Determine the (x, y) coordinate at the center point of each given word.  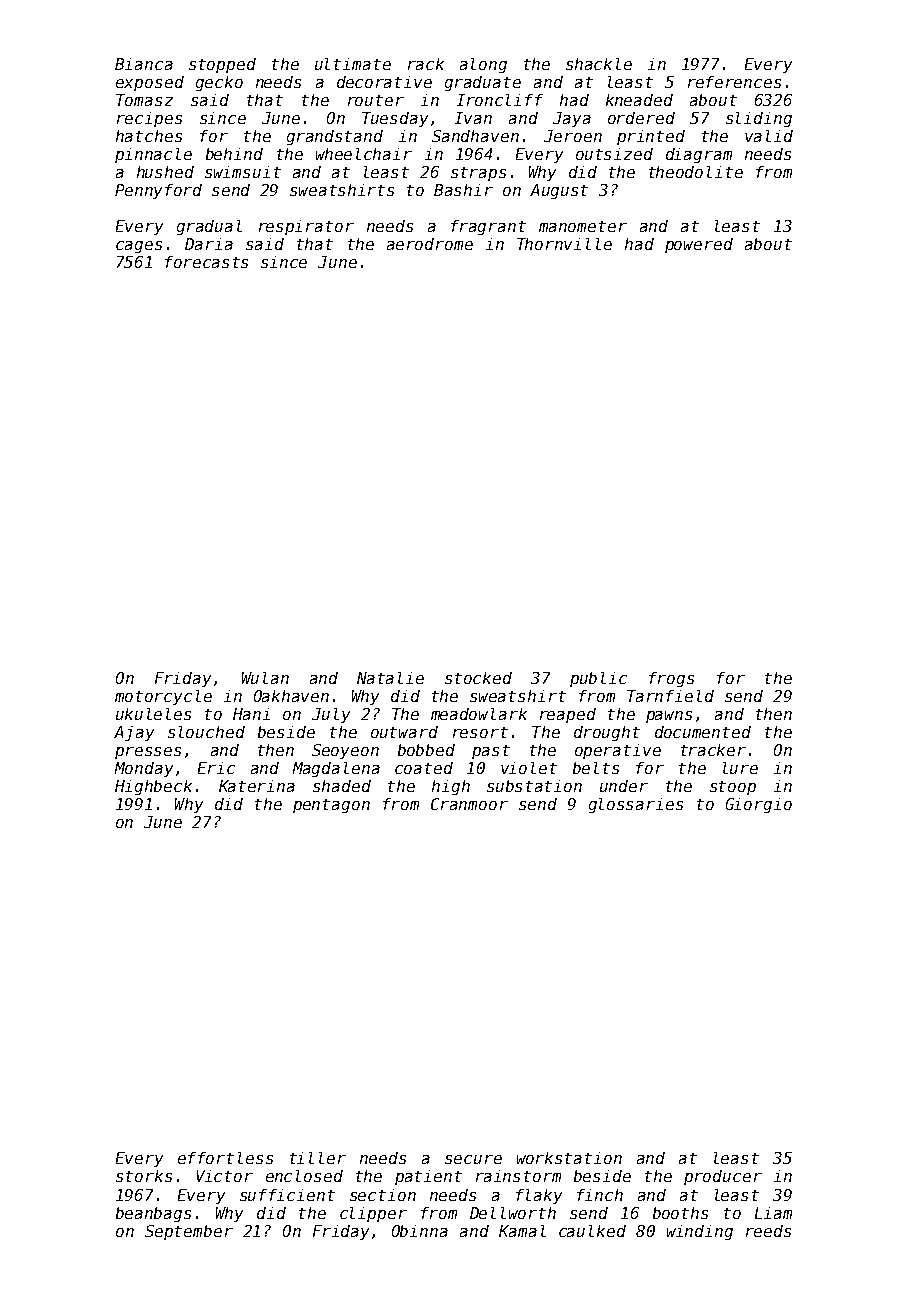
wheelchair (364, 154)
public (598, 679)
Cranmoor (469, 804)
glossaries (636, 805)
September (189, 1232)
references (734, 82)
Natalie (390, 678)
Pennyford (158, 191)
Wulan (265, 678)
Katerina (257, 786)
